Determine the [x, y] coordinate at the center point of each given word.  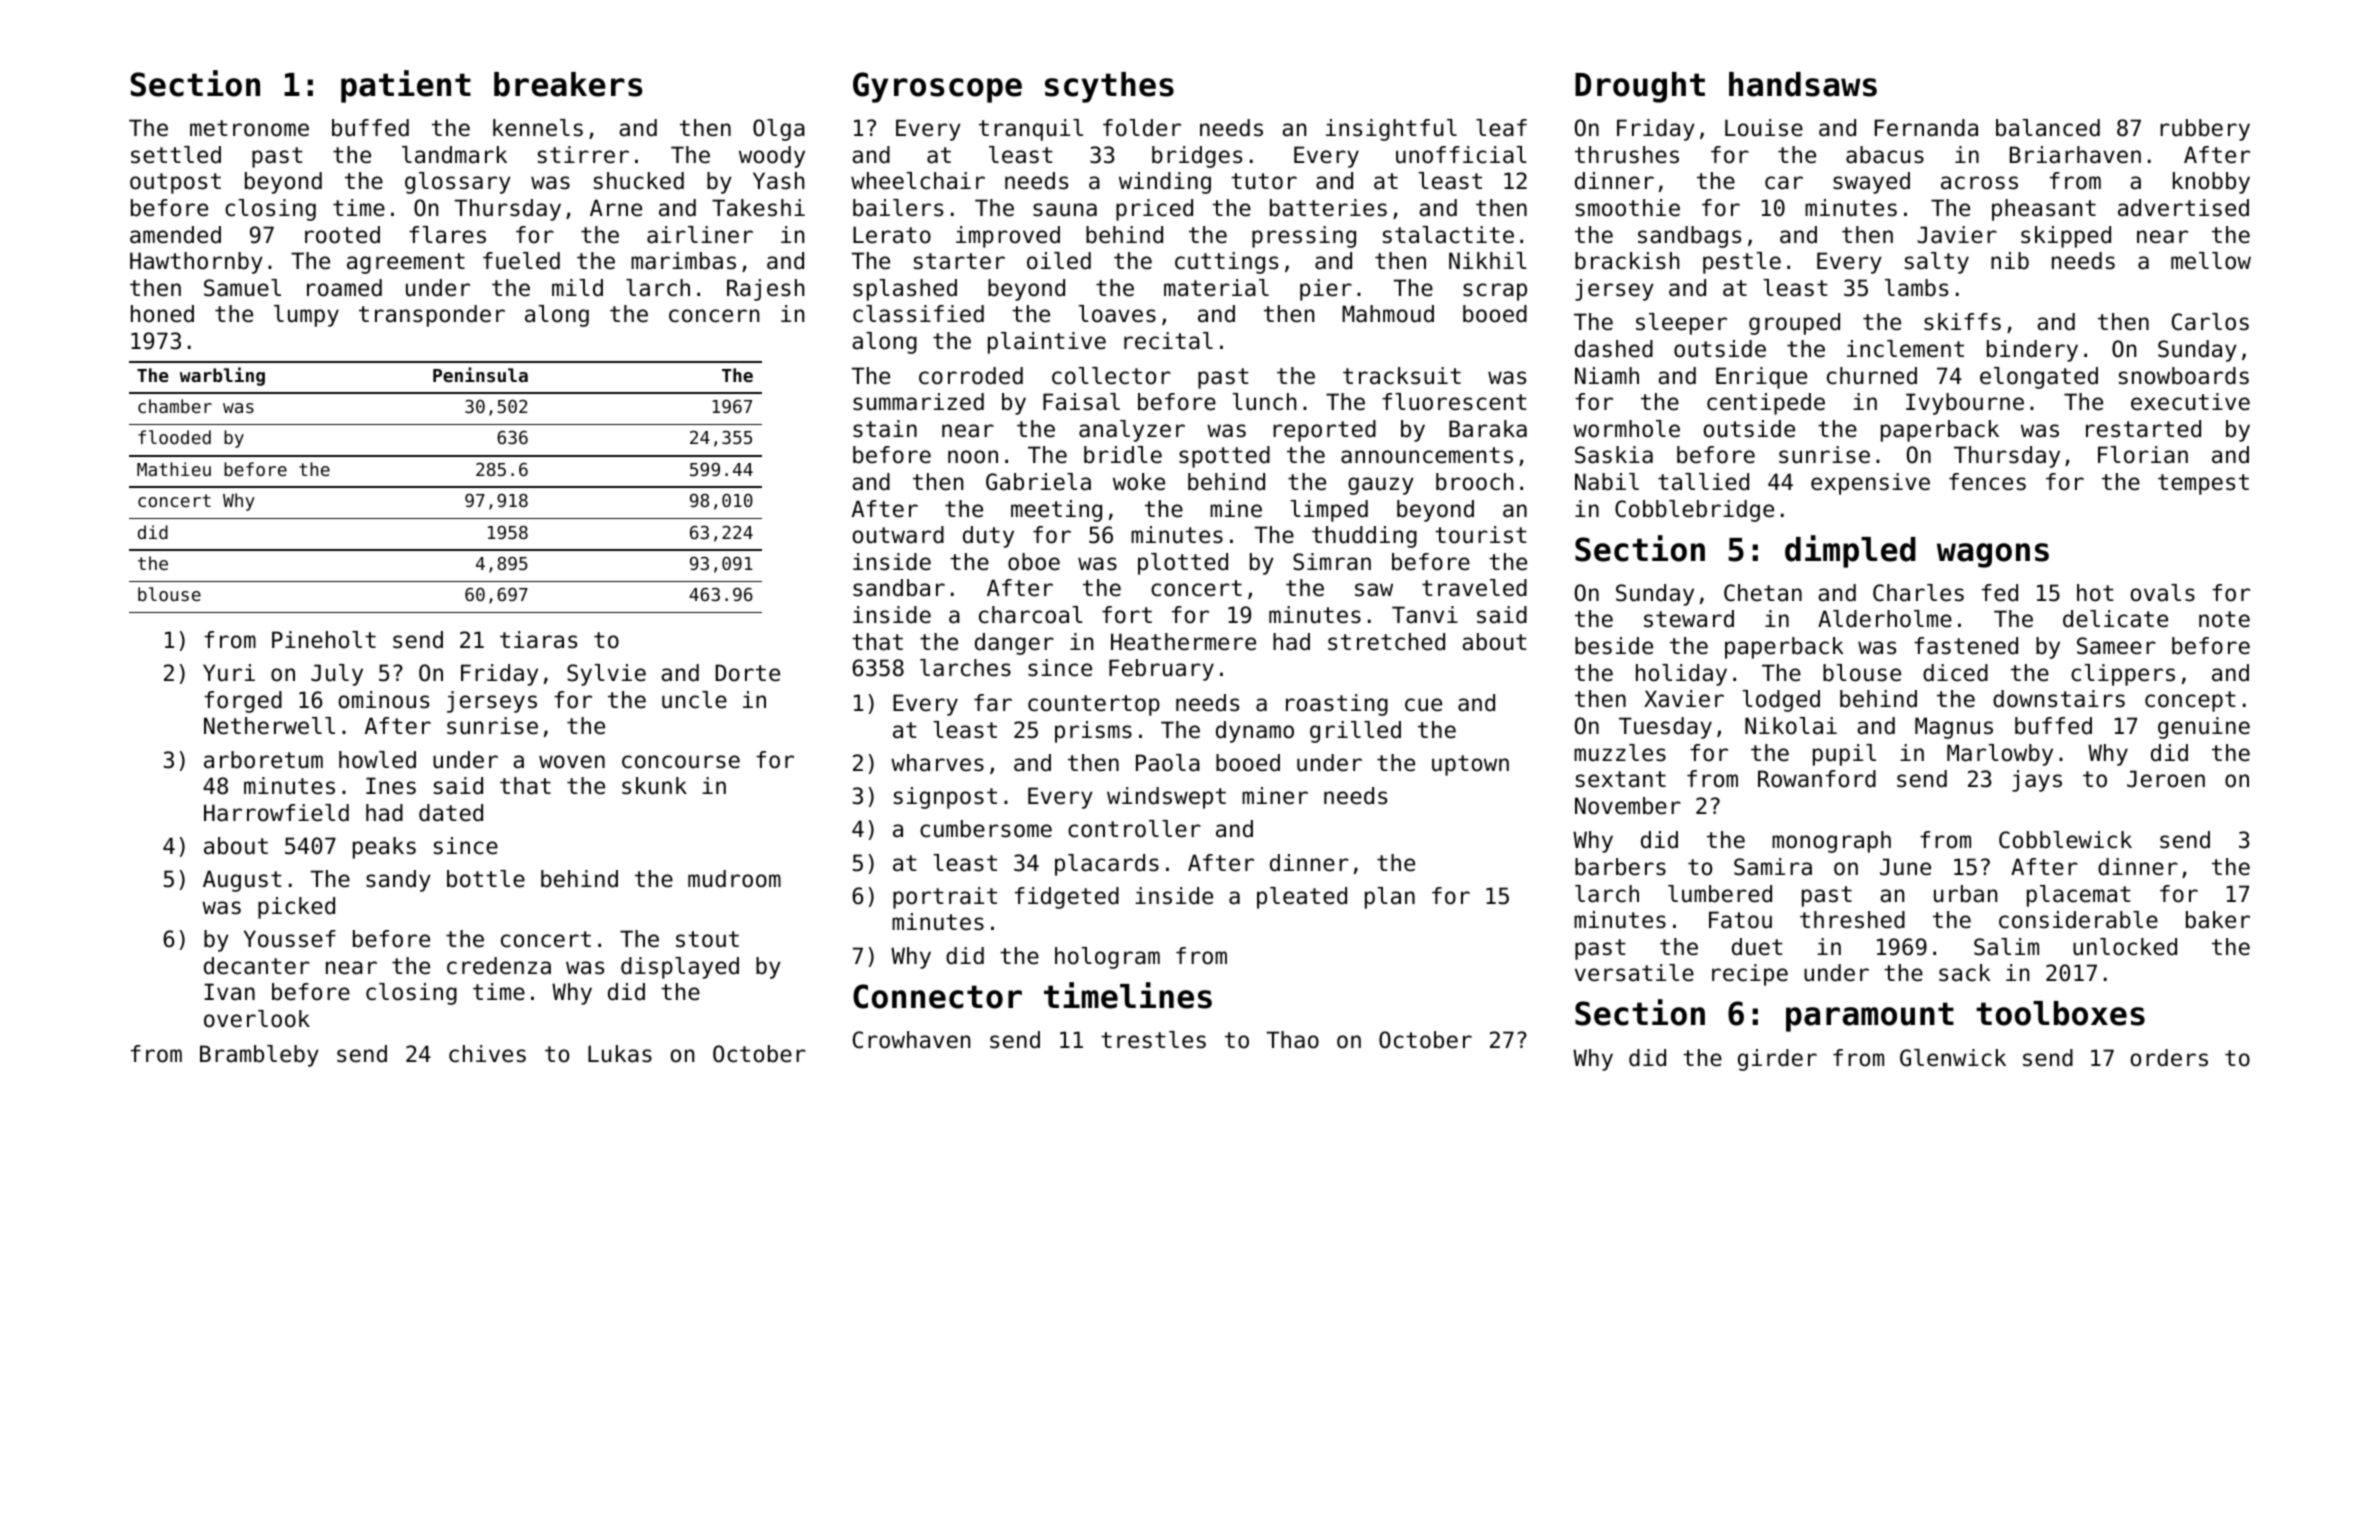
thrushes [1627, 155]
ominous [384, 700]
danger [1014, 644]
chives [487, 1054]
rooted [342, 235]
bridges [1197, 157]
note [2224, 619]
